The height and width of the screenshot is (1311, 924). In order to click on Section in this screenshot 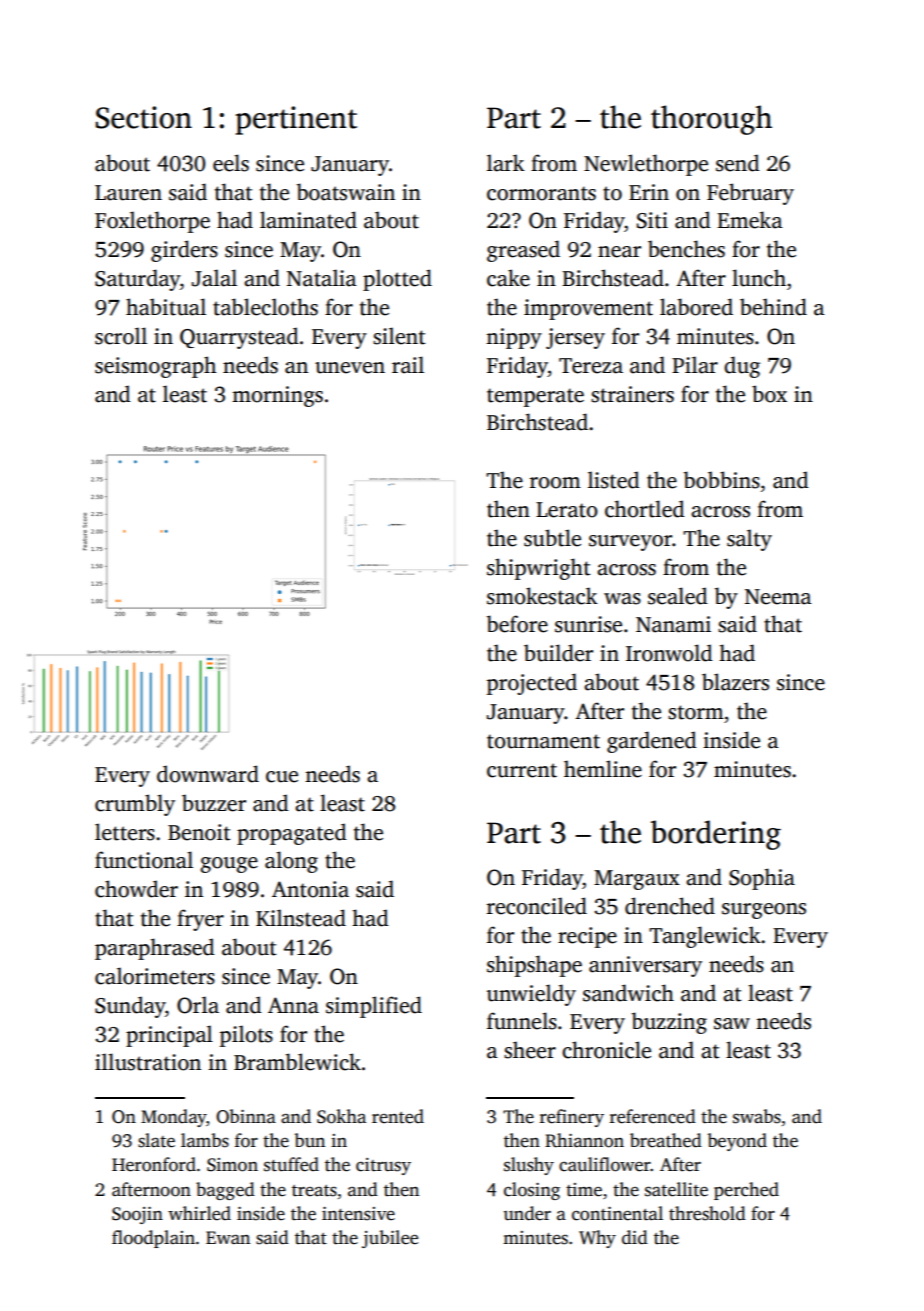, I will do `click(143, 117)`.
